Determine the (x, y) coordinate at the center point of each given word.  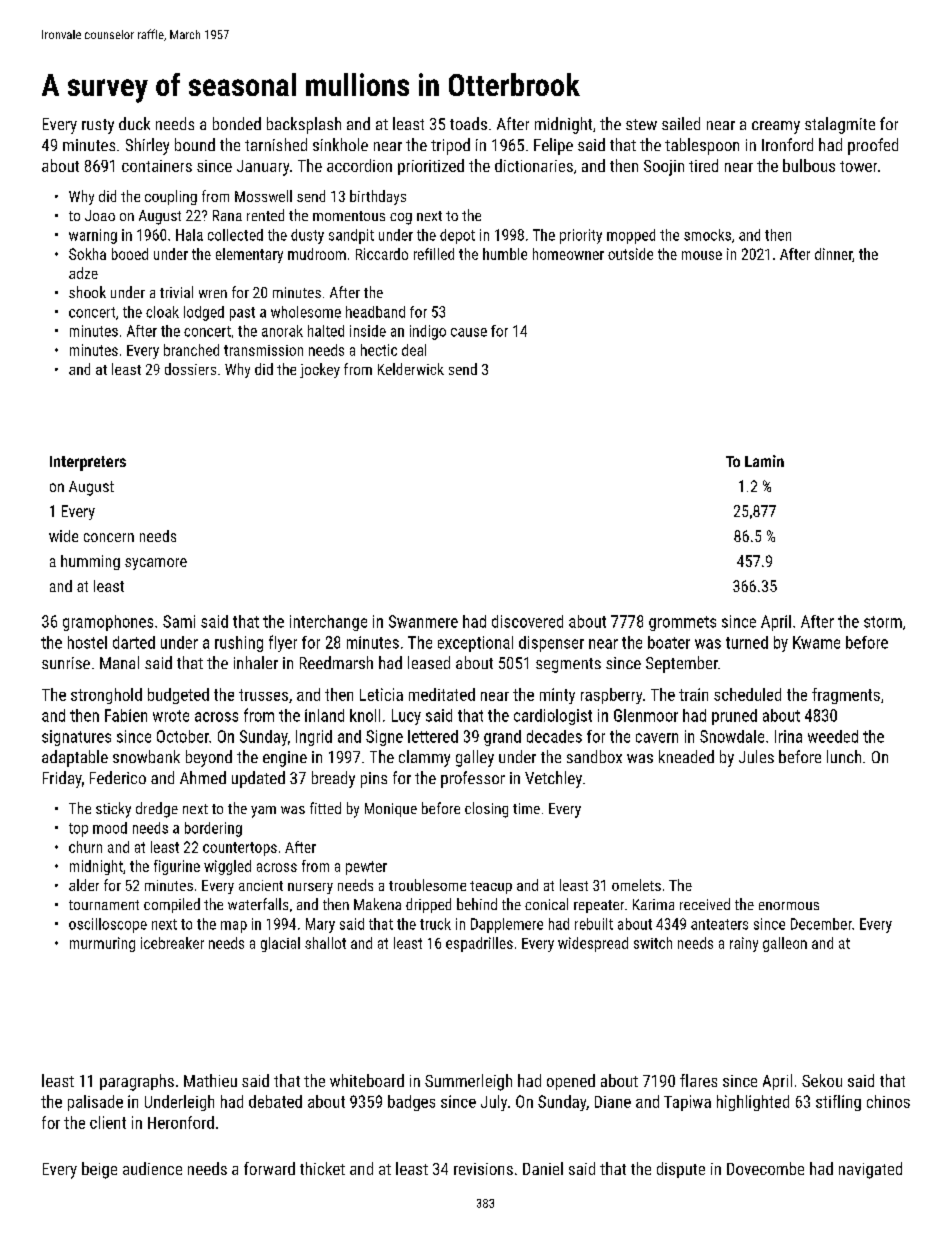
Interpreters (88, 463)
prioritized (431, 167)
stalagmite (840, 125)
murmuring (102, 944)
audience (152, 1168)
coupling (171, 197)
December (821, 924)
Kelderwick (411, 369)
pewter (366, 868)
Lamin (764, 461)
